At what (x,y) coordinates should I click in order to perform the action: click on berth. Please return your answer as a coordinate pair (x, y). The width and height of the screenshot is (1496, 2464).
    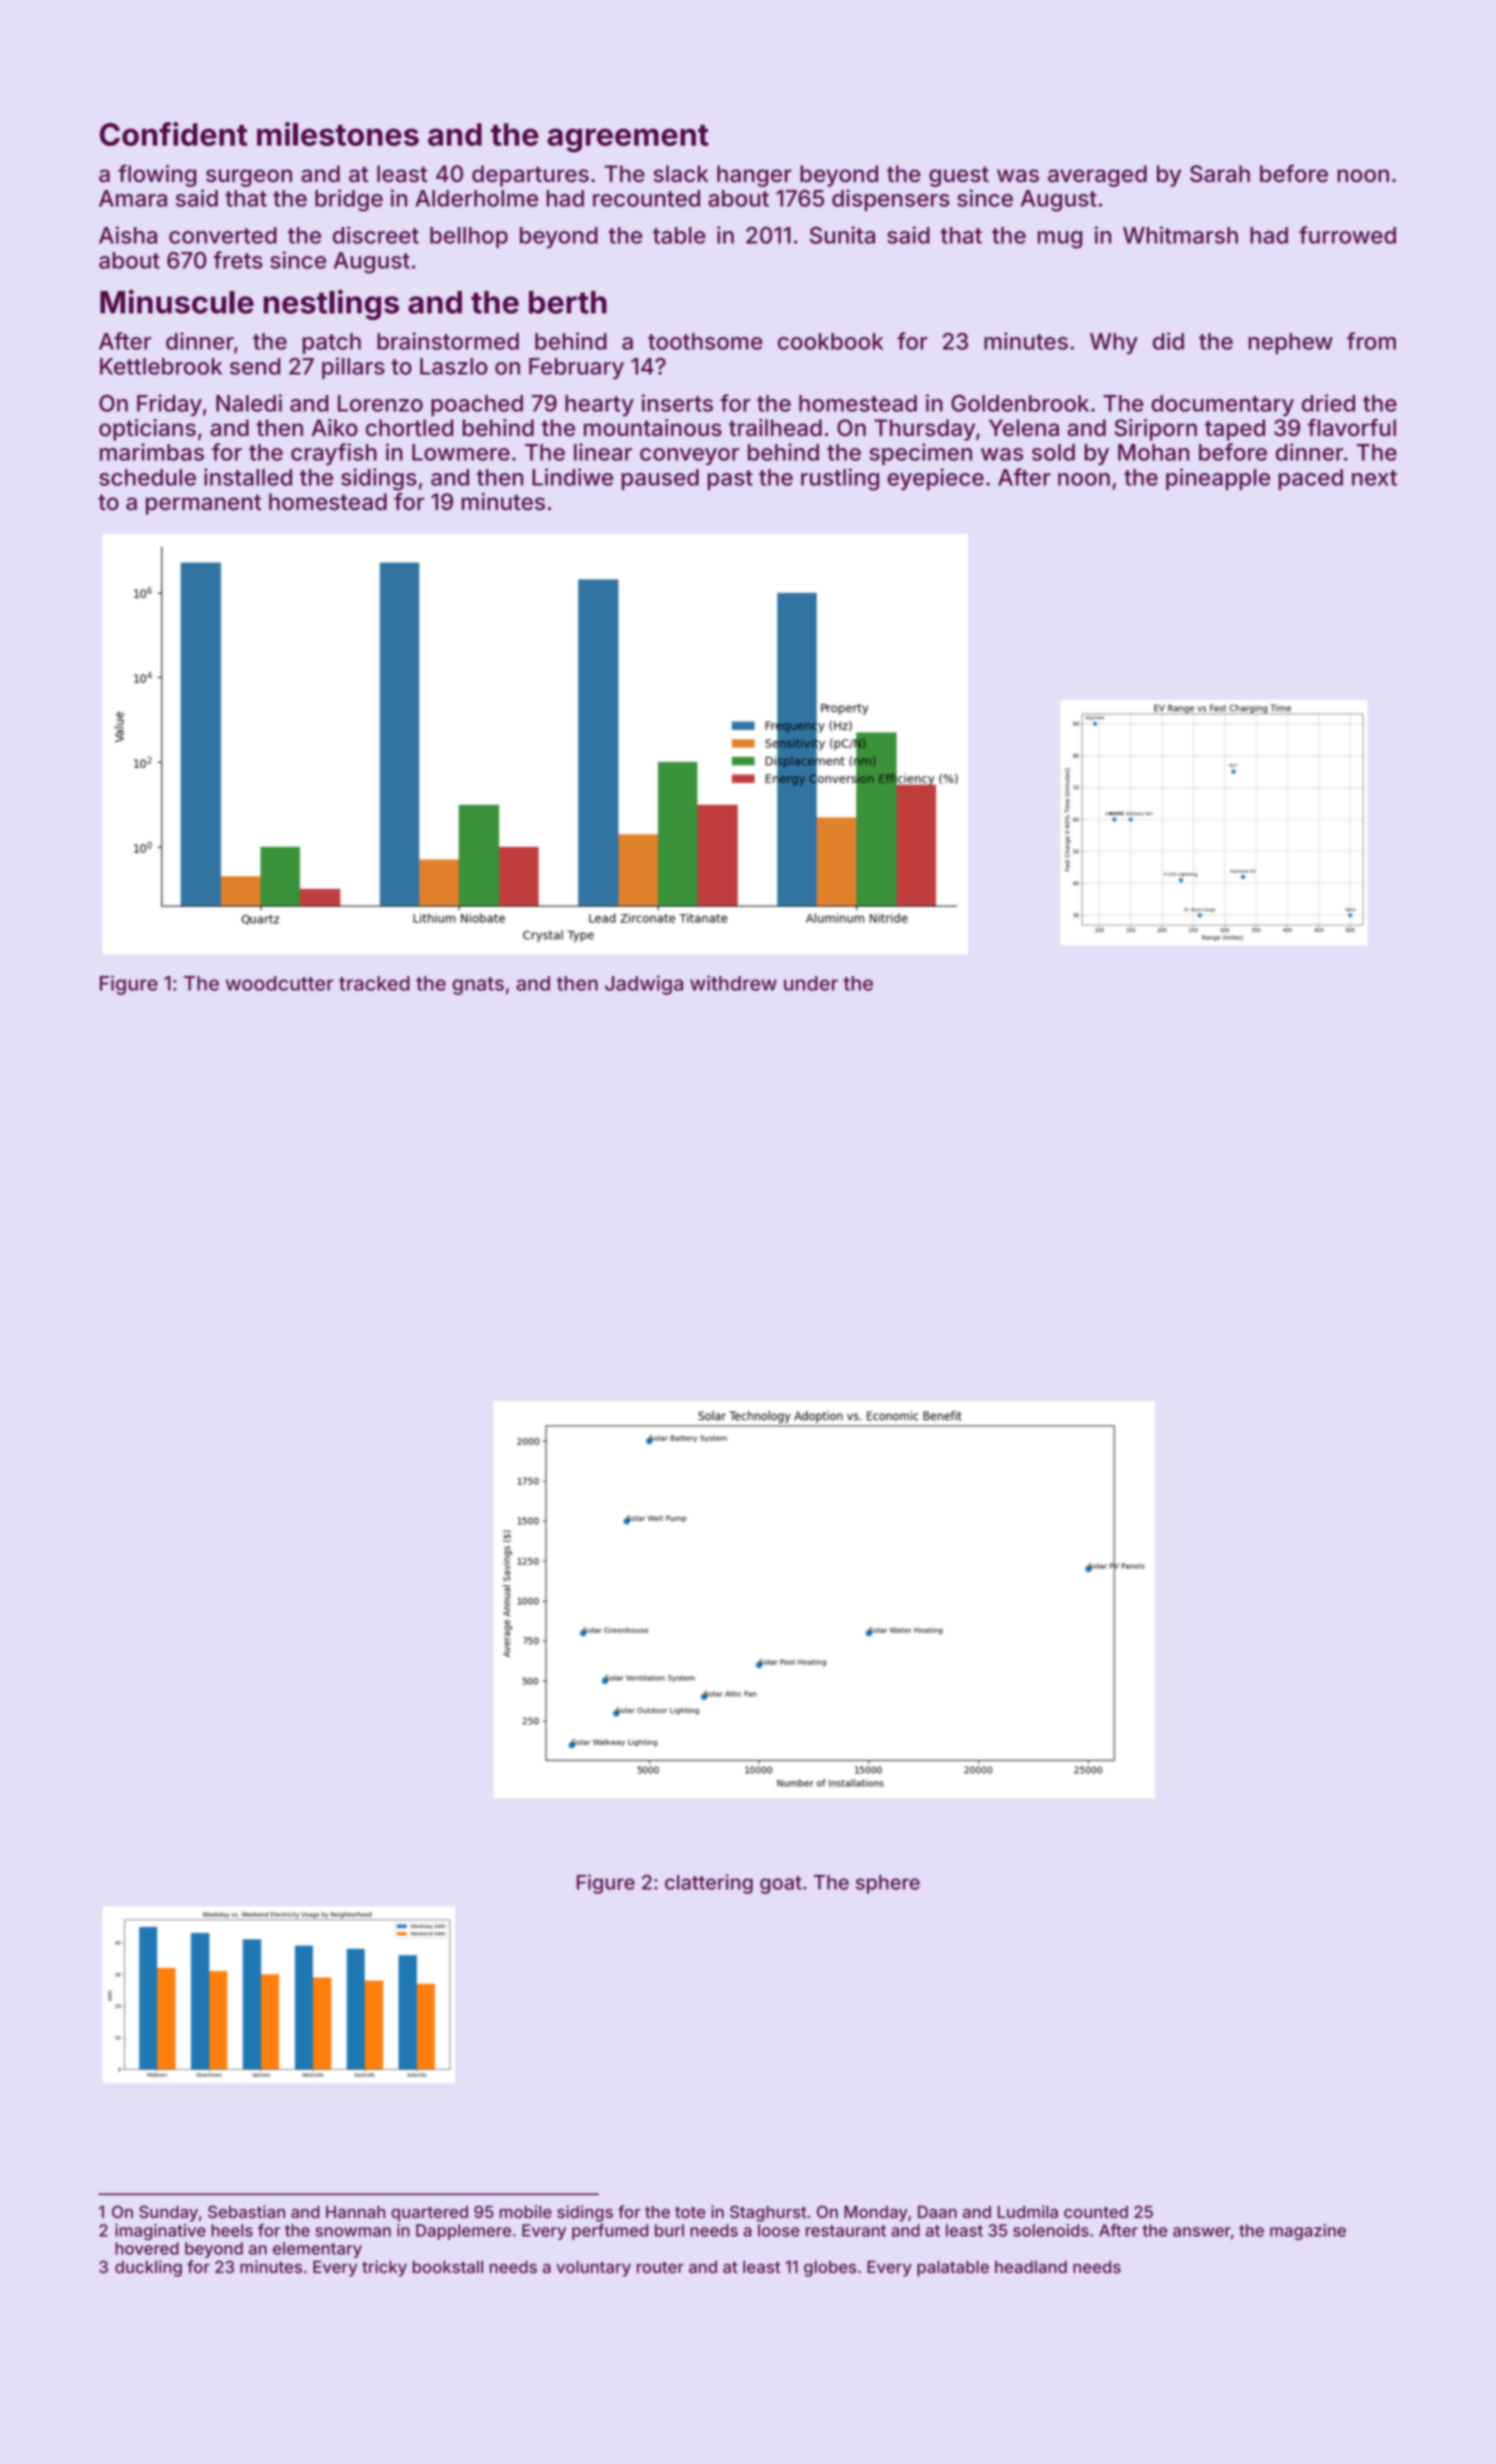
    Looking at the image, I should click on (568, 302).
